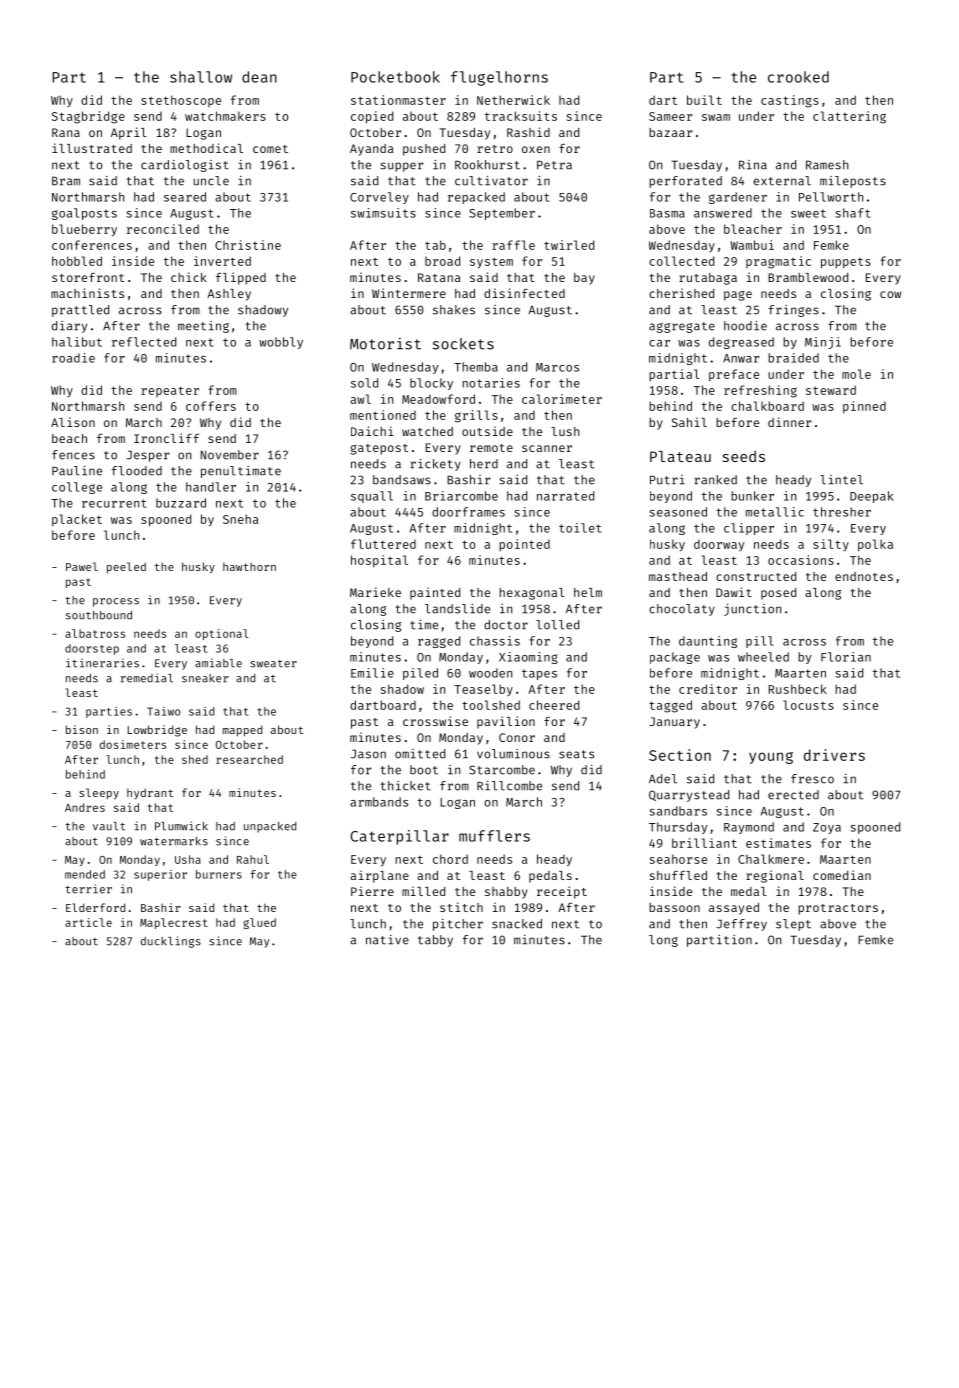 This screenshot has width=959, height=1388. I want to click on crooked, so click(798, 77).
